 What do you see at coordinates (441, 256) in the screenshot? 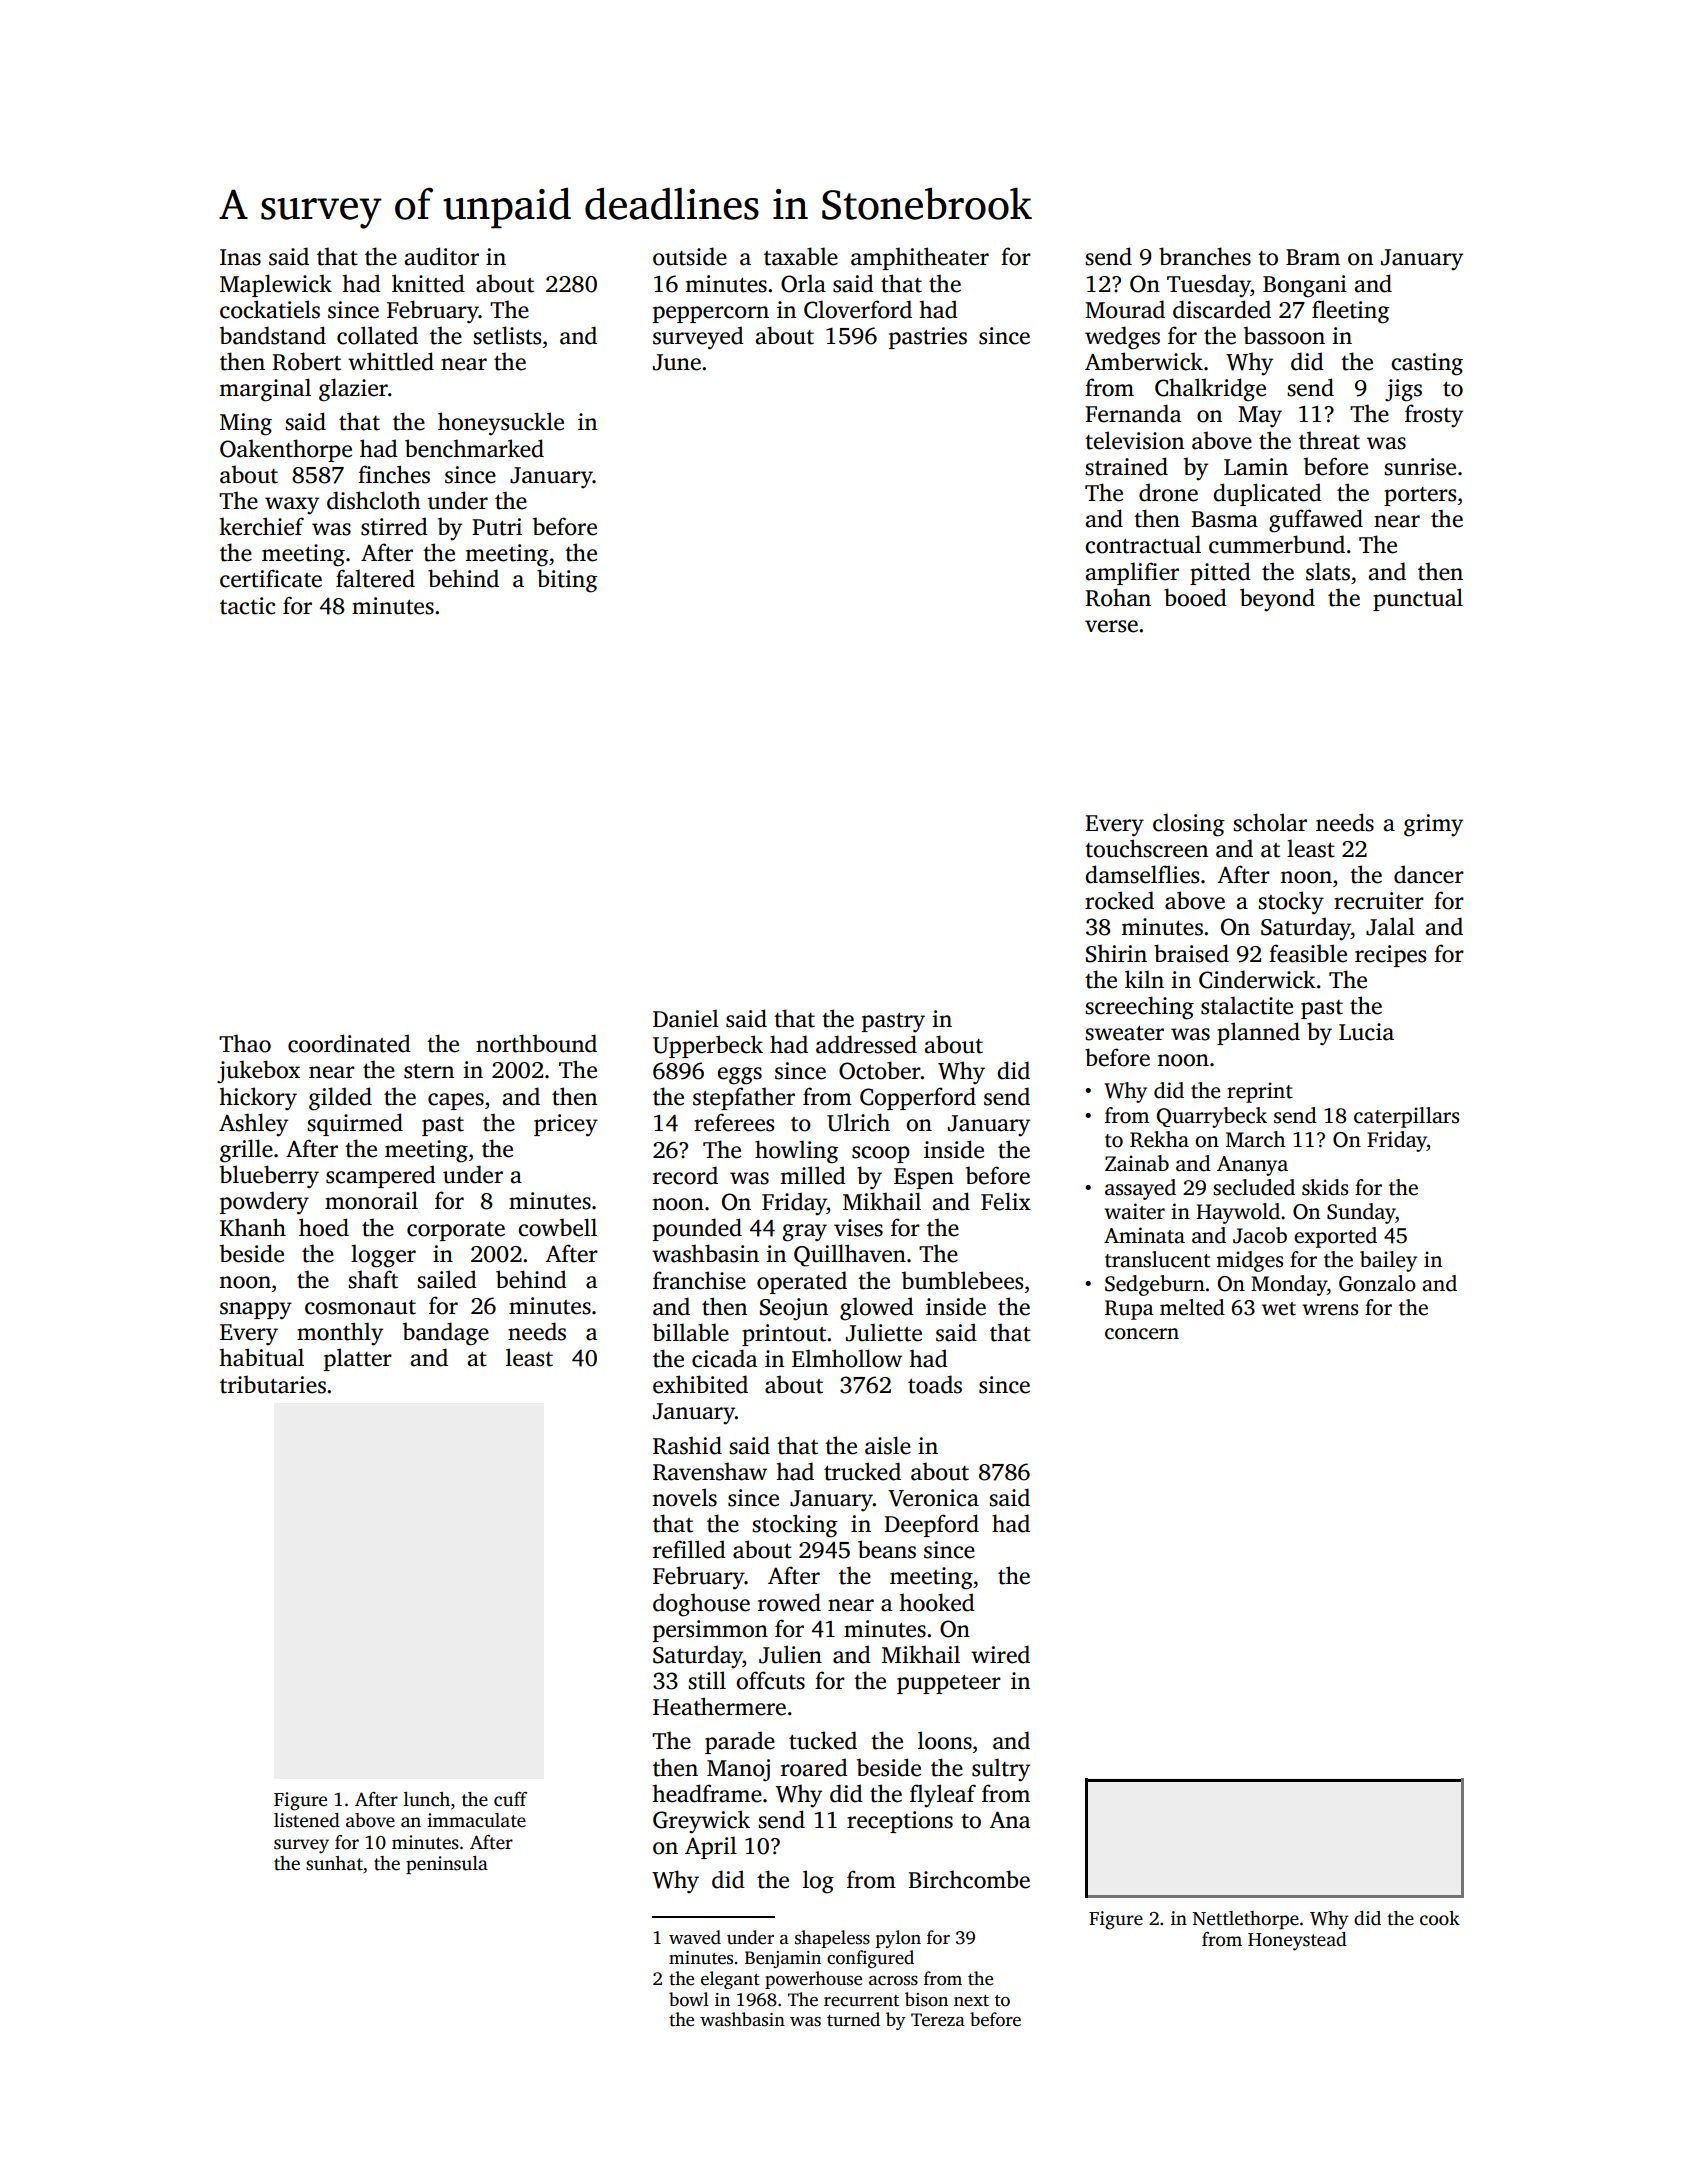
I see `auditor` at bounding box center [441, 256].
